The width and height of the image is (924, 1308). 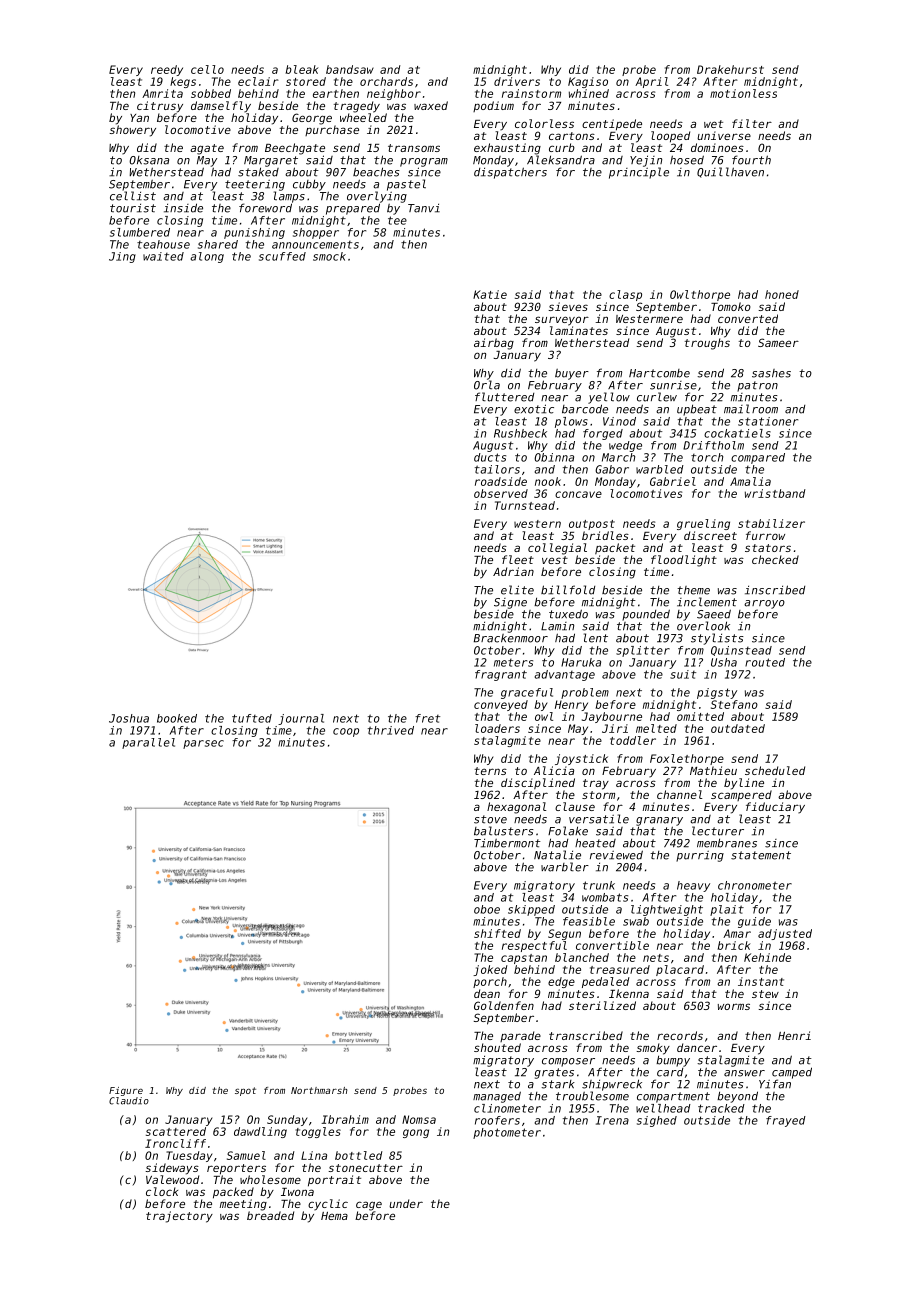 I want to click on grueling, so click(x=703, y=524).
